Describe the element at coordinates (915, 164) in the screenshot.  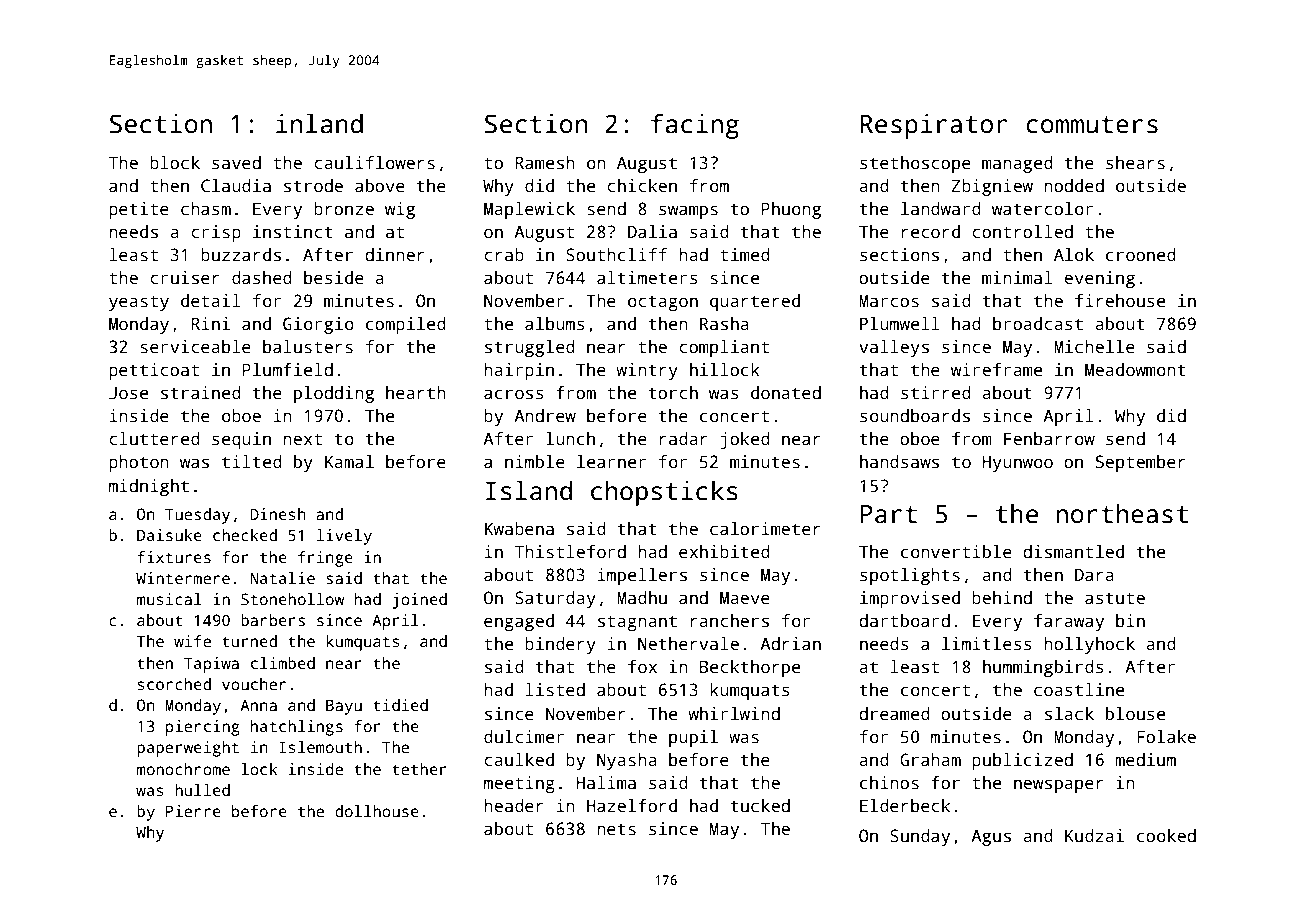
I see `stethoscope` at that location.
